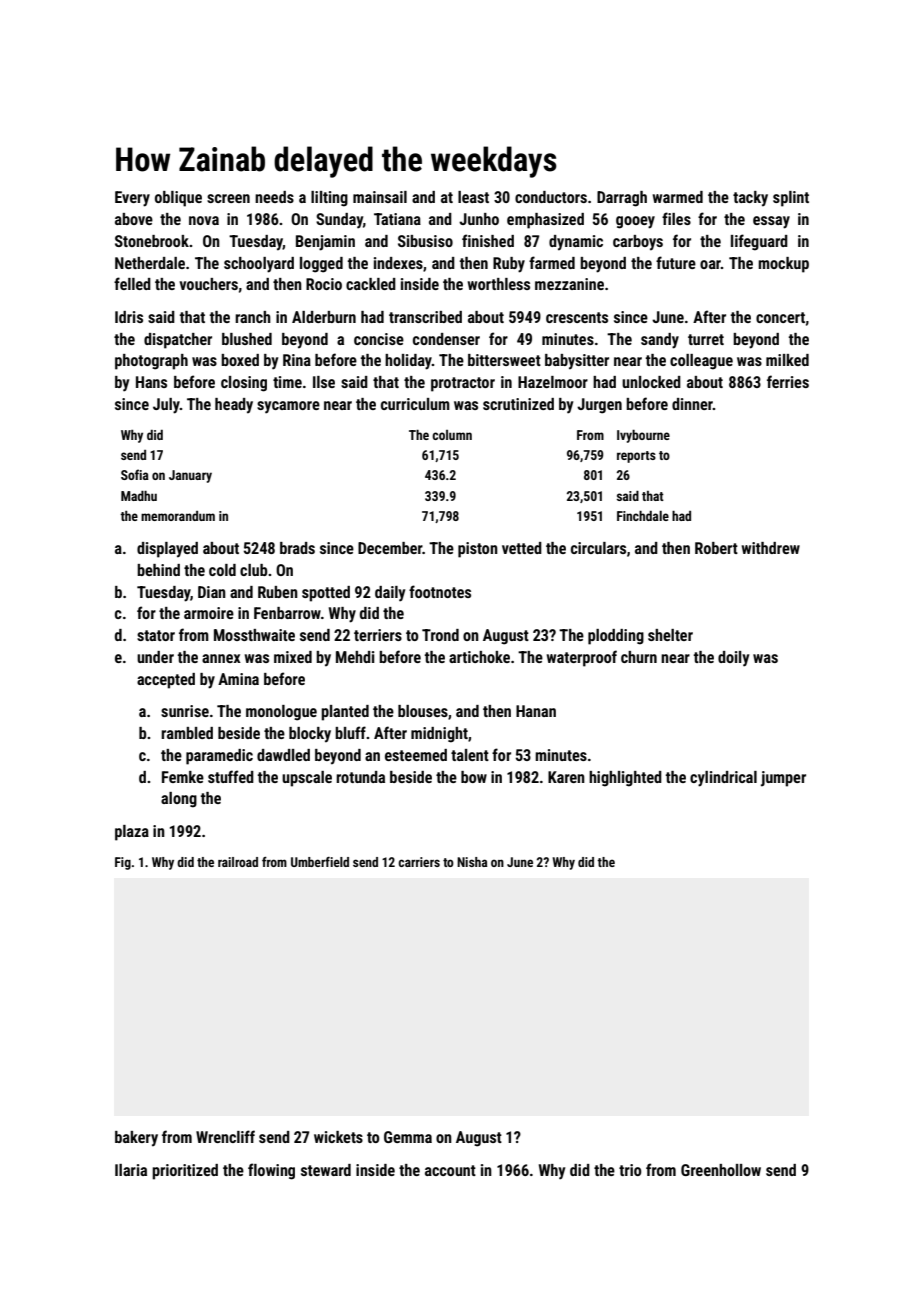  I want to click on warmed, so click(677, 197).
